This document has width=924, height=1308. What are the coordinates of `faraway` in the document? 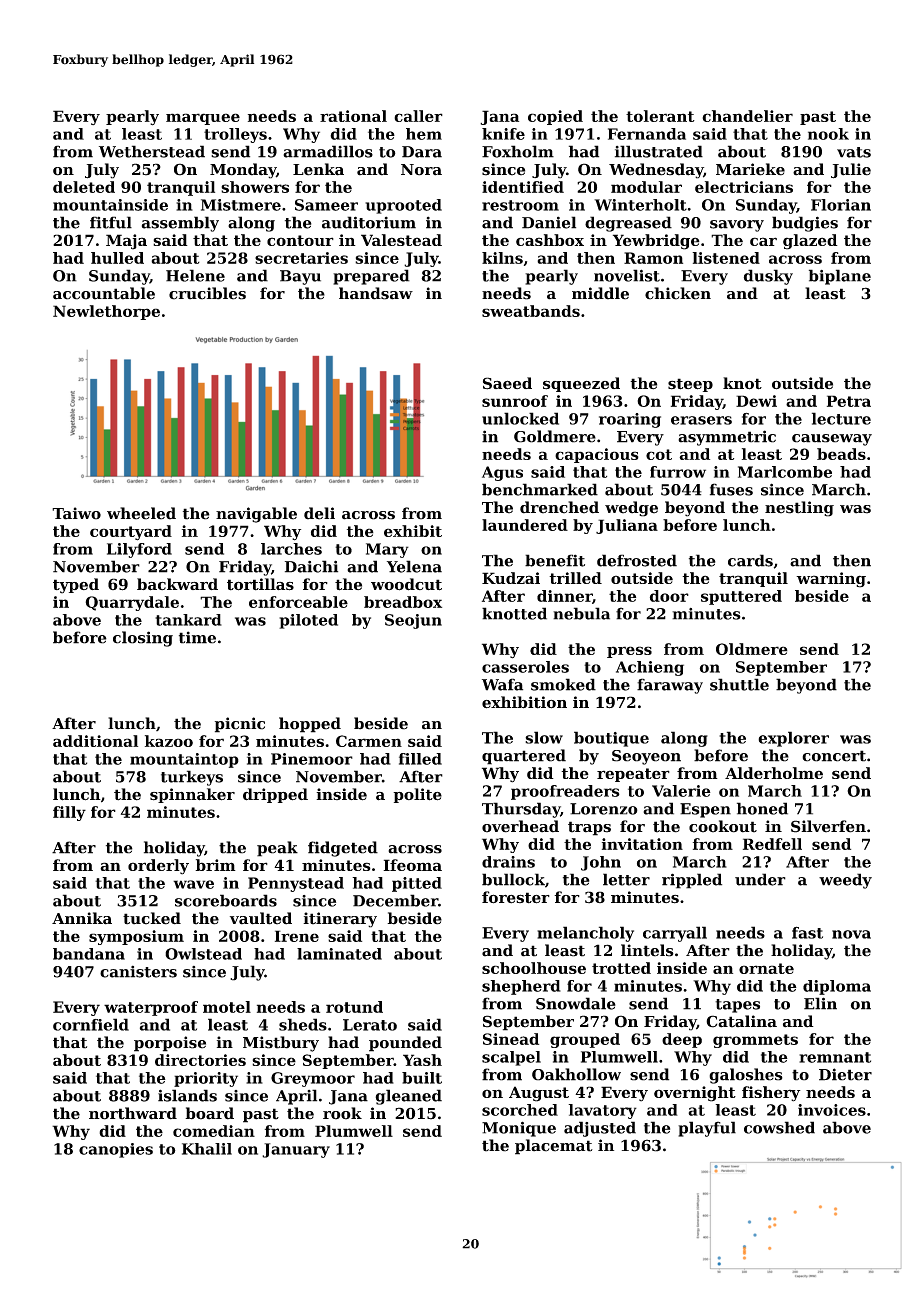 It's located at (670, 686).
